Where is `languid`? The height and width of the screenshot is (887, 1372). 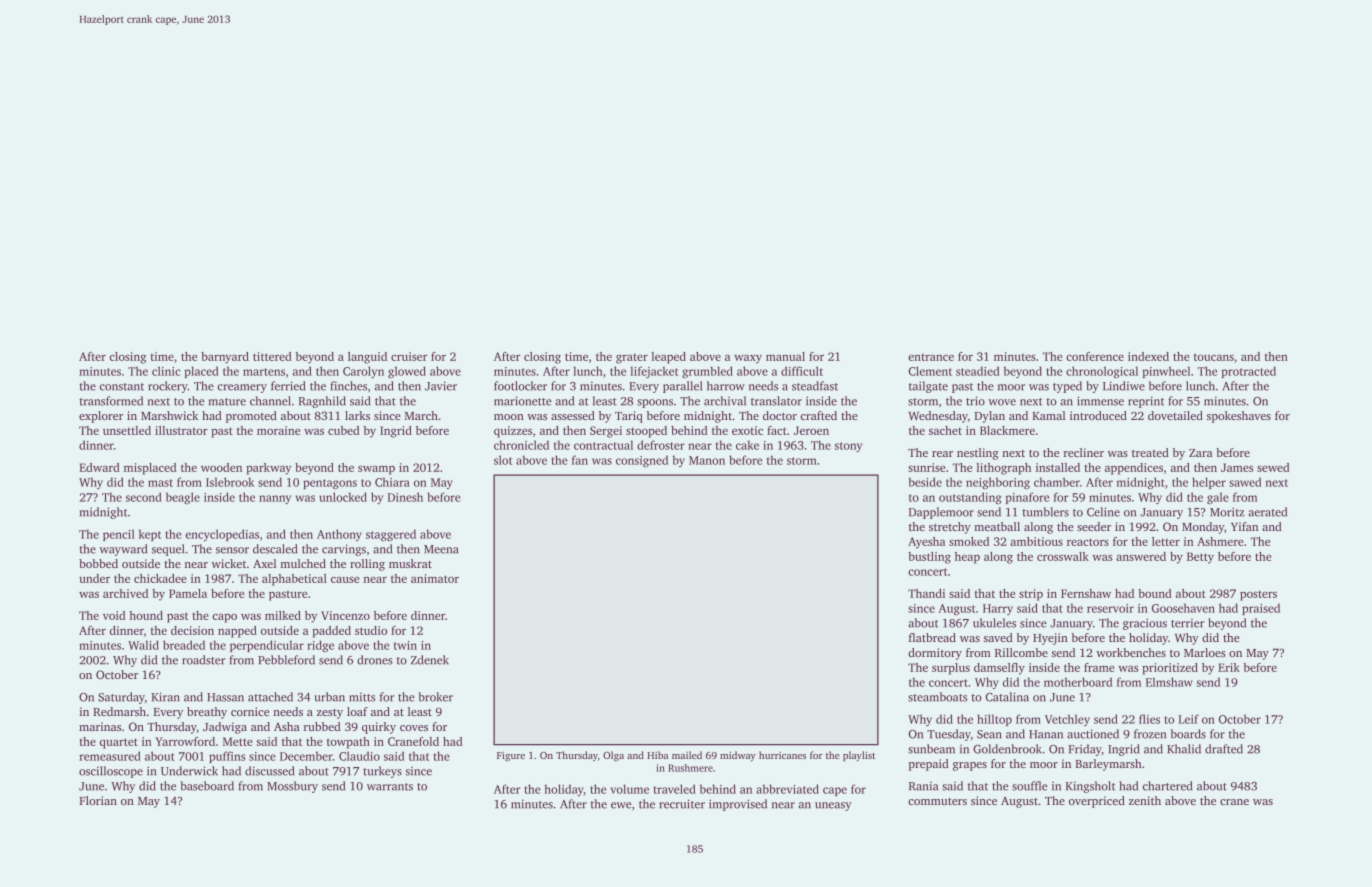 languid is located at coordinates (367, 358).
